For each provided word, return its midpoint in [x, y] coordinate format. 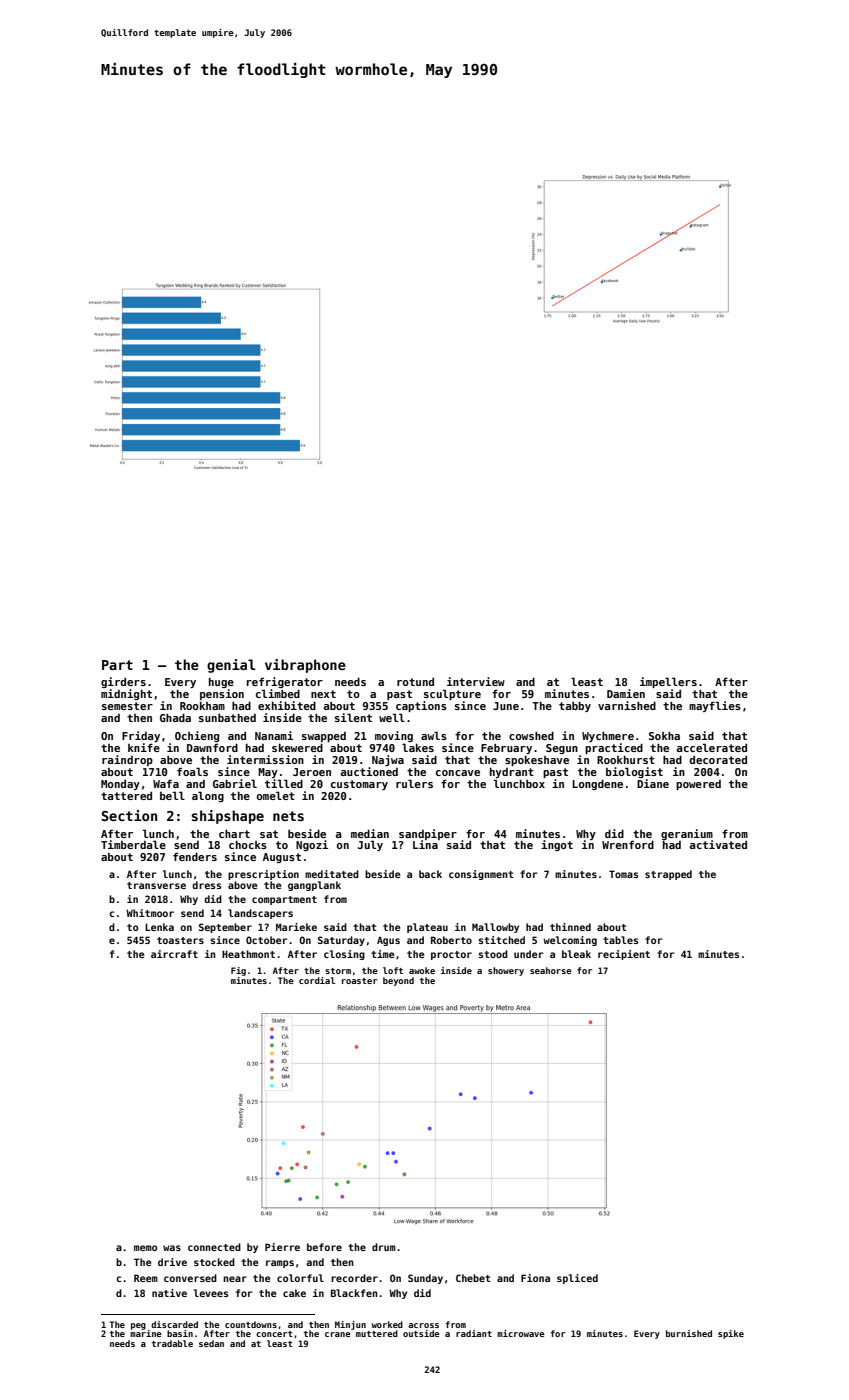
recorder [354, 1278]
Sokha [664, 736]
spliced [577, 1279]
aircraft [174, 954]
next [323, 694]
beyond [398, 981]
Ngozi [312, 845]
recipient [624, 955]
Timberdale [133, 844]
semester [127, 706]
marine [146, 1333]
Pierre [282, 1247]
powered [698, 785]
